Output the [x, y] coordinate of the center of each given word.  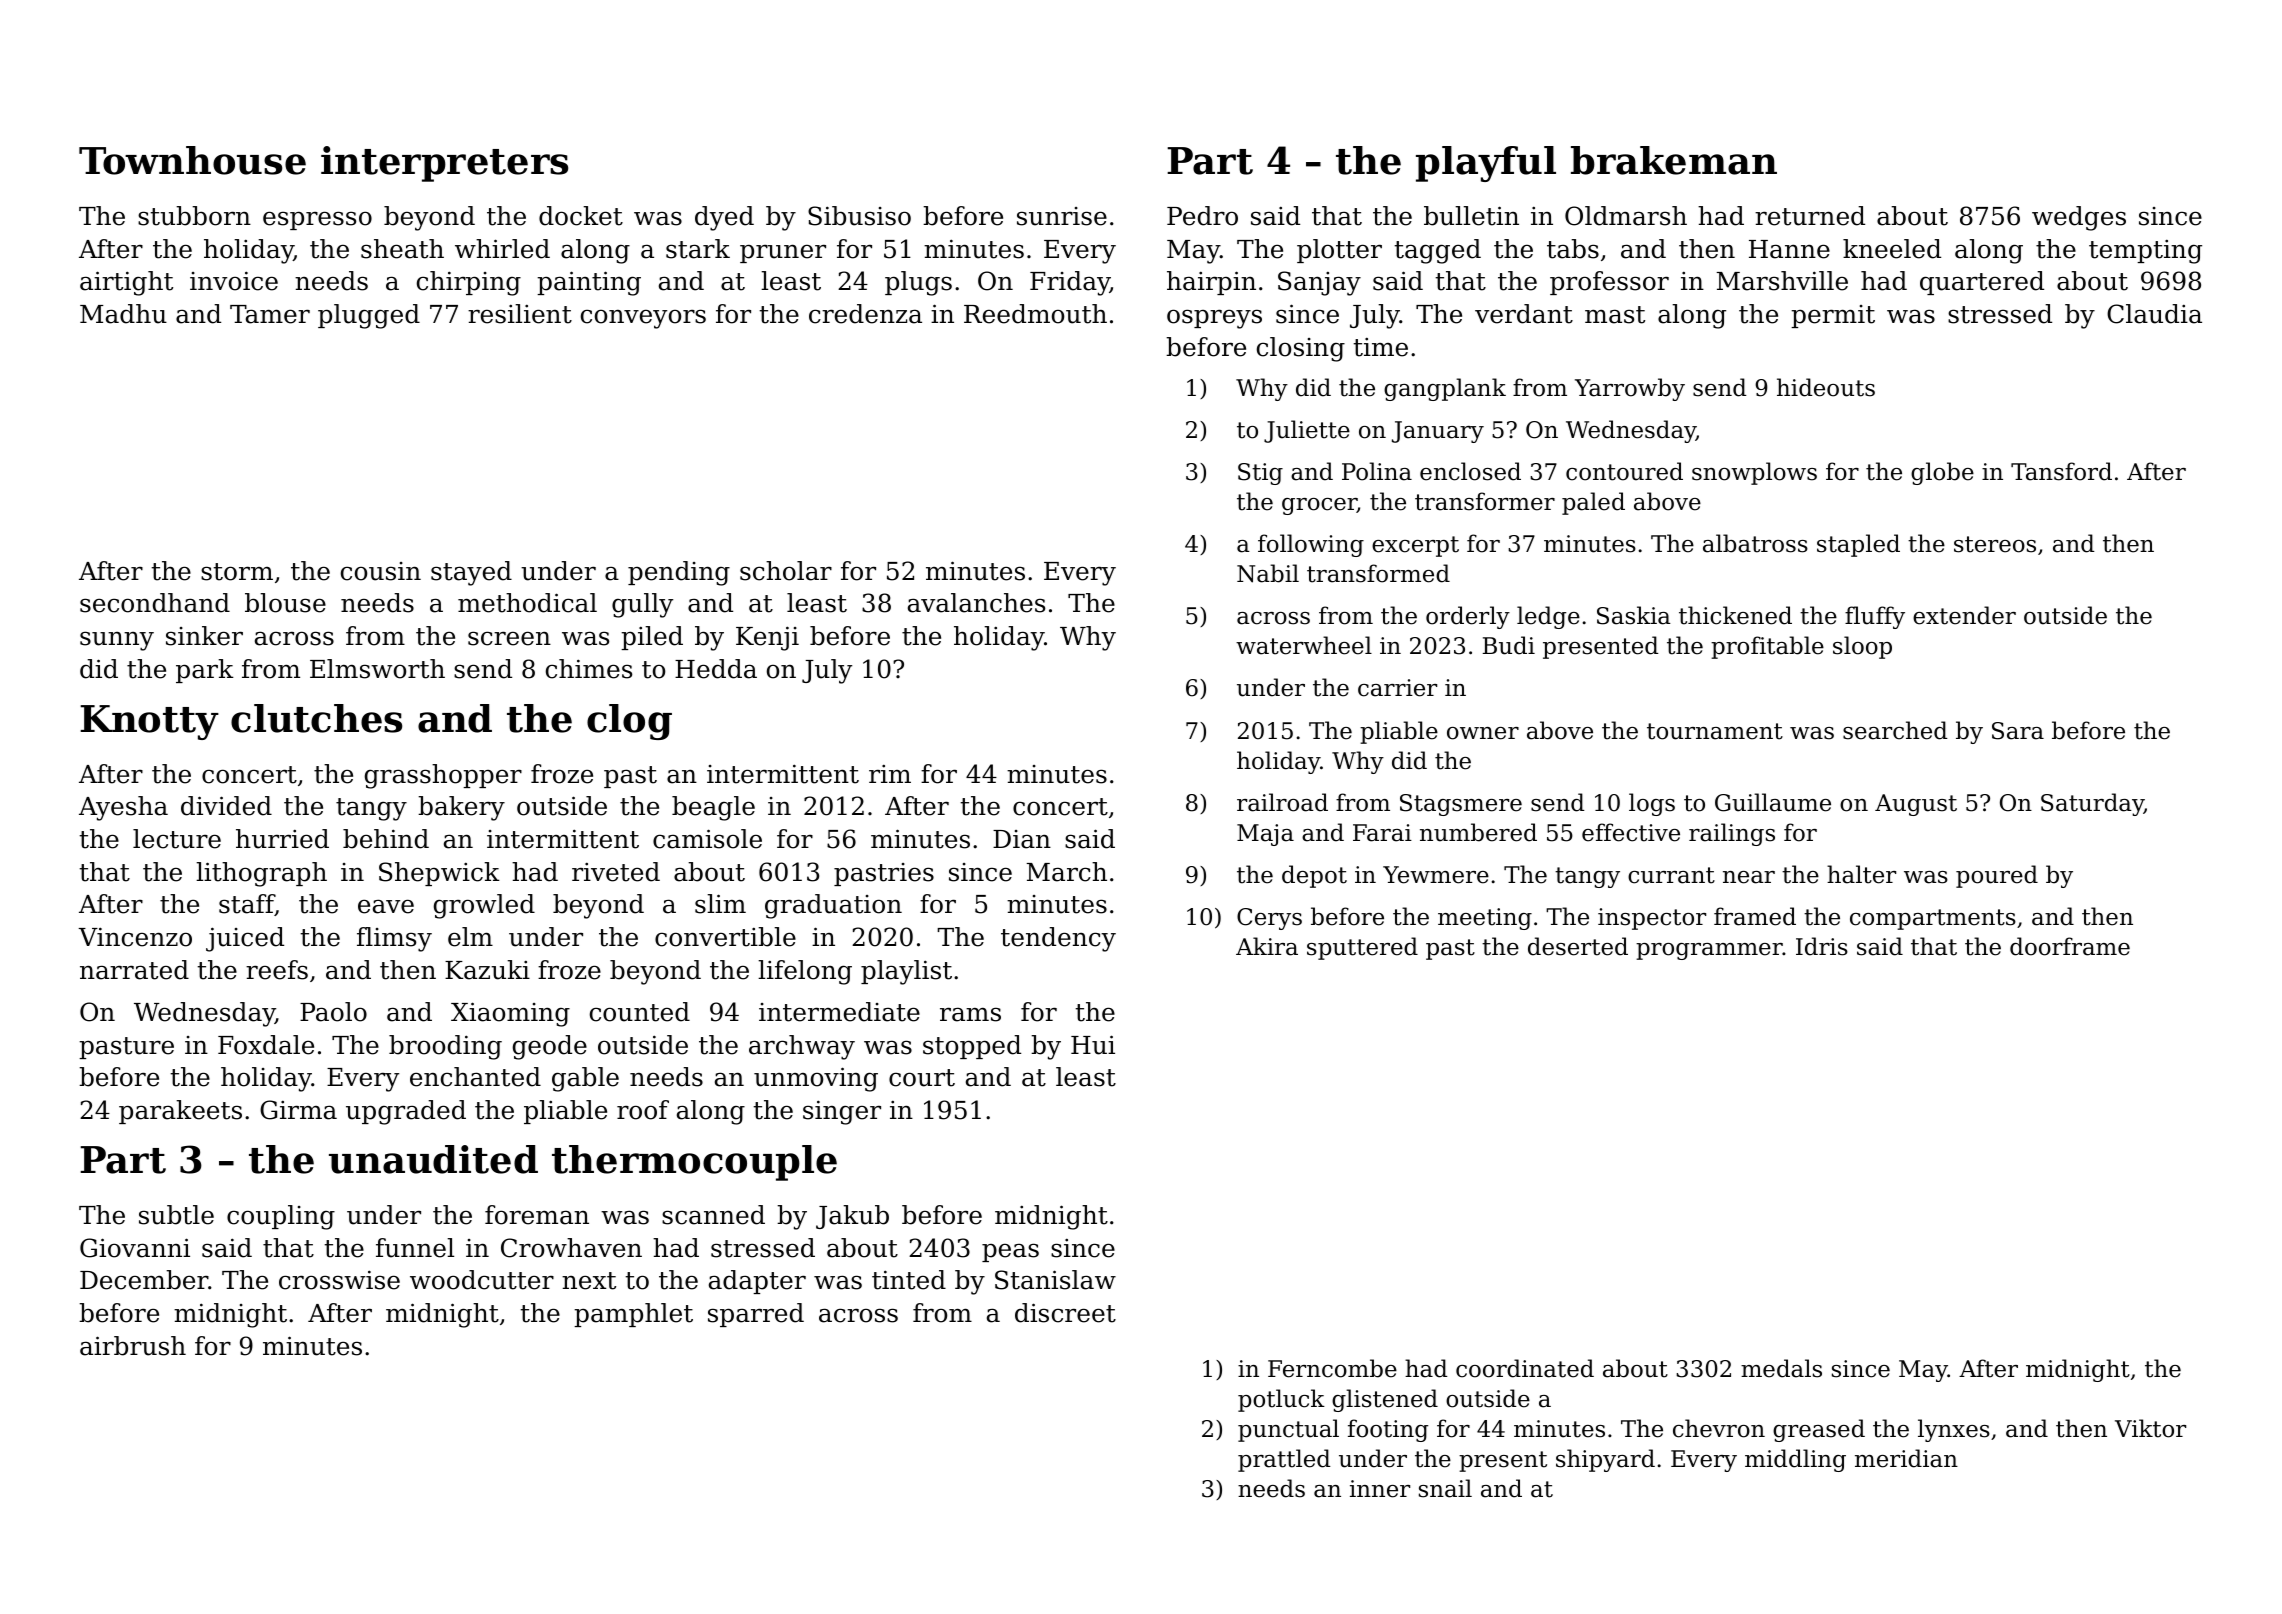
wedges [2079, 218]
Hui [1093, 1045]
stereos [1995, 544]
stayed [471, 573]
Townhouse [192, 160]
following [1311, 545]
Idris [1822, 946]
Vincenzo [135, 937]
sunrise [1062, 216]
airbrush [133, 1346]
